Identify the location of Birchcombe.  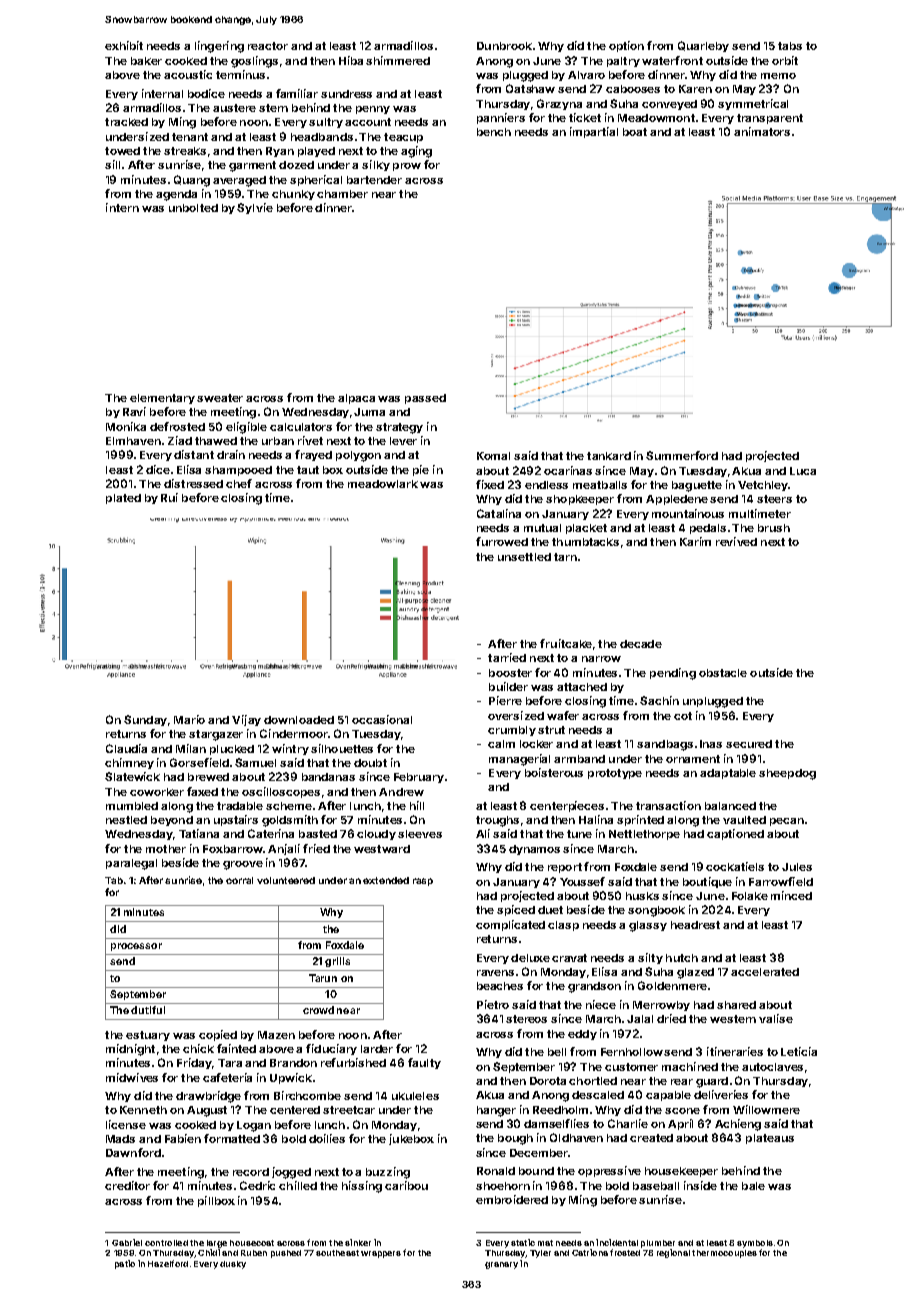
(307, 1095).
